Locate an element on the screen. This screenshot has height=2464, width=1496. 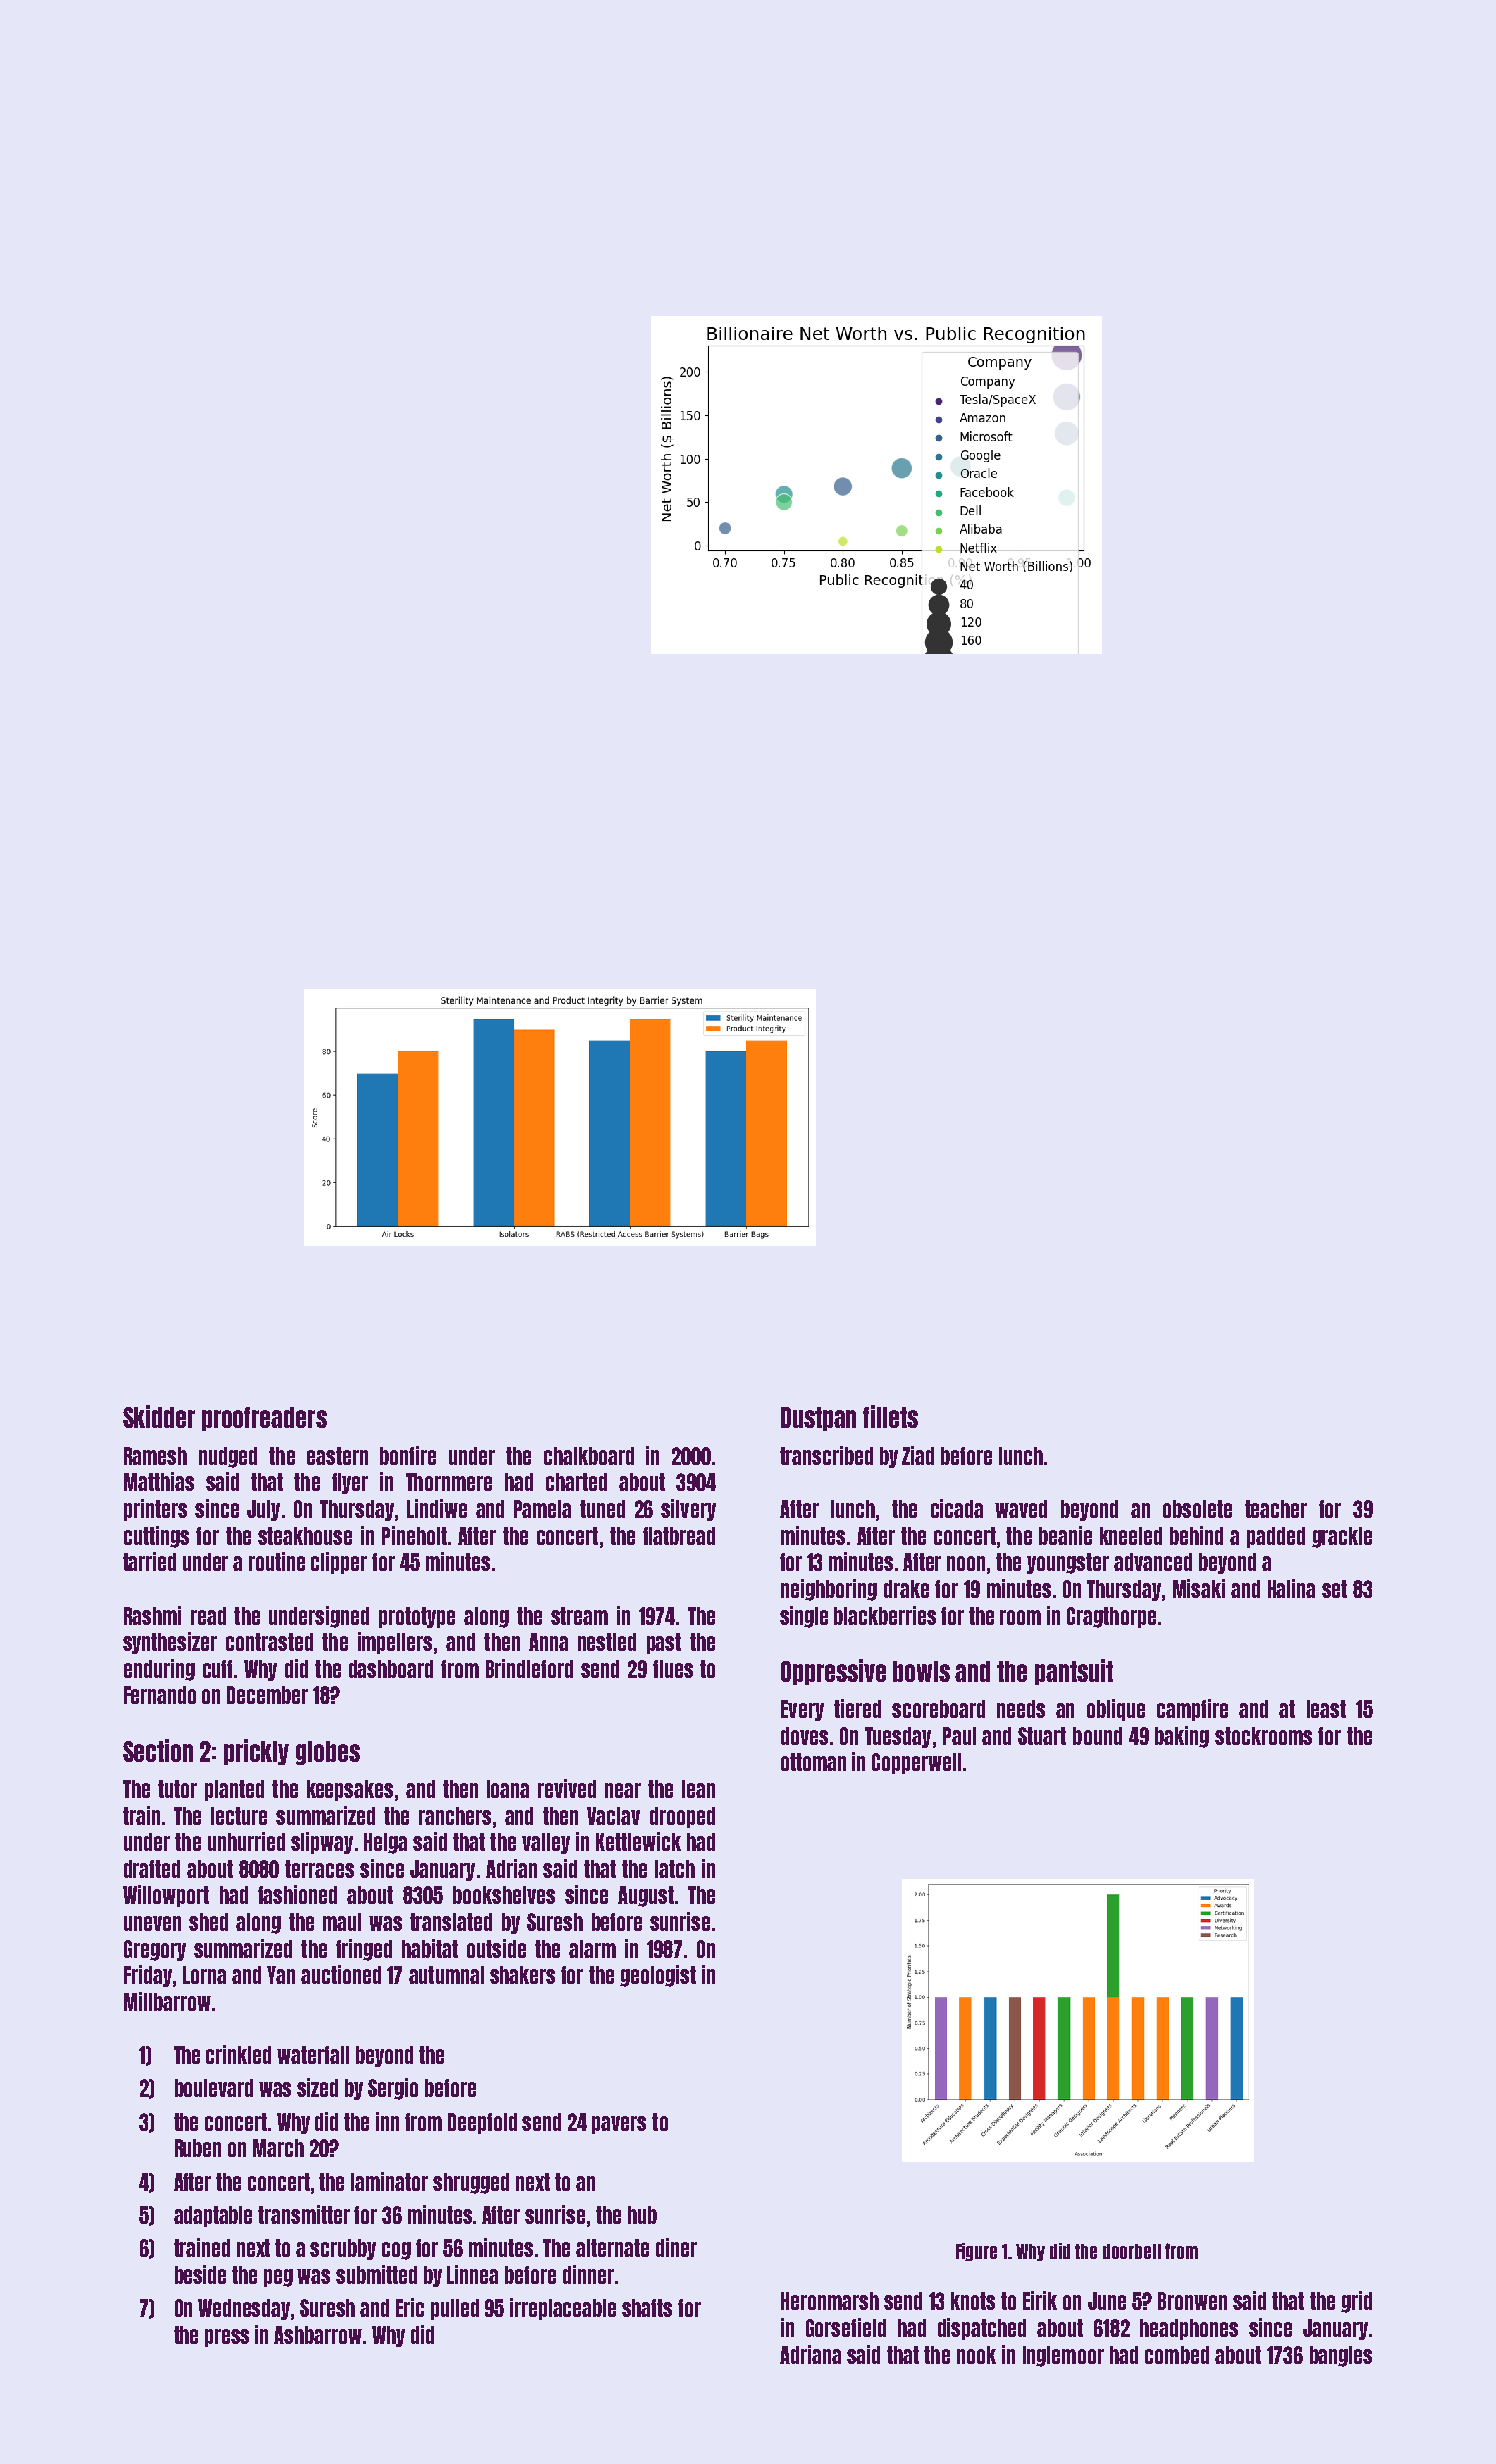
Vaclav is located at coordinates (613, 1816).
